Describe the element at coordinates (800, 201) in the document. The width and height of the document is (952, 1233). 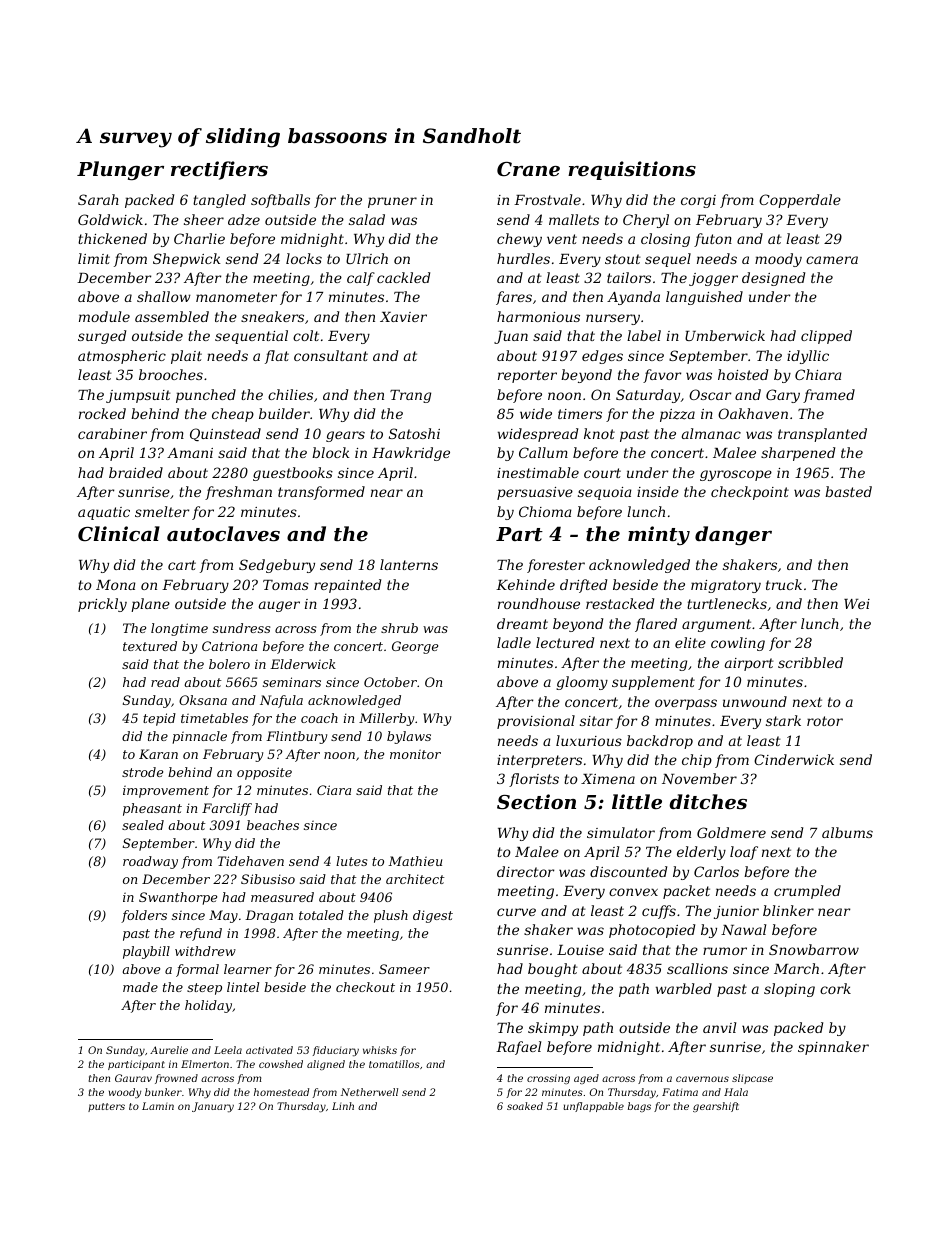
I see `Copperdale` at that location.
